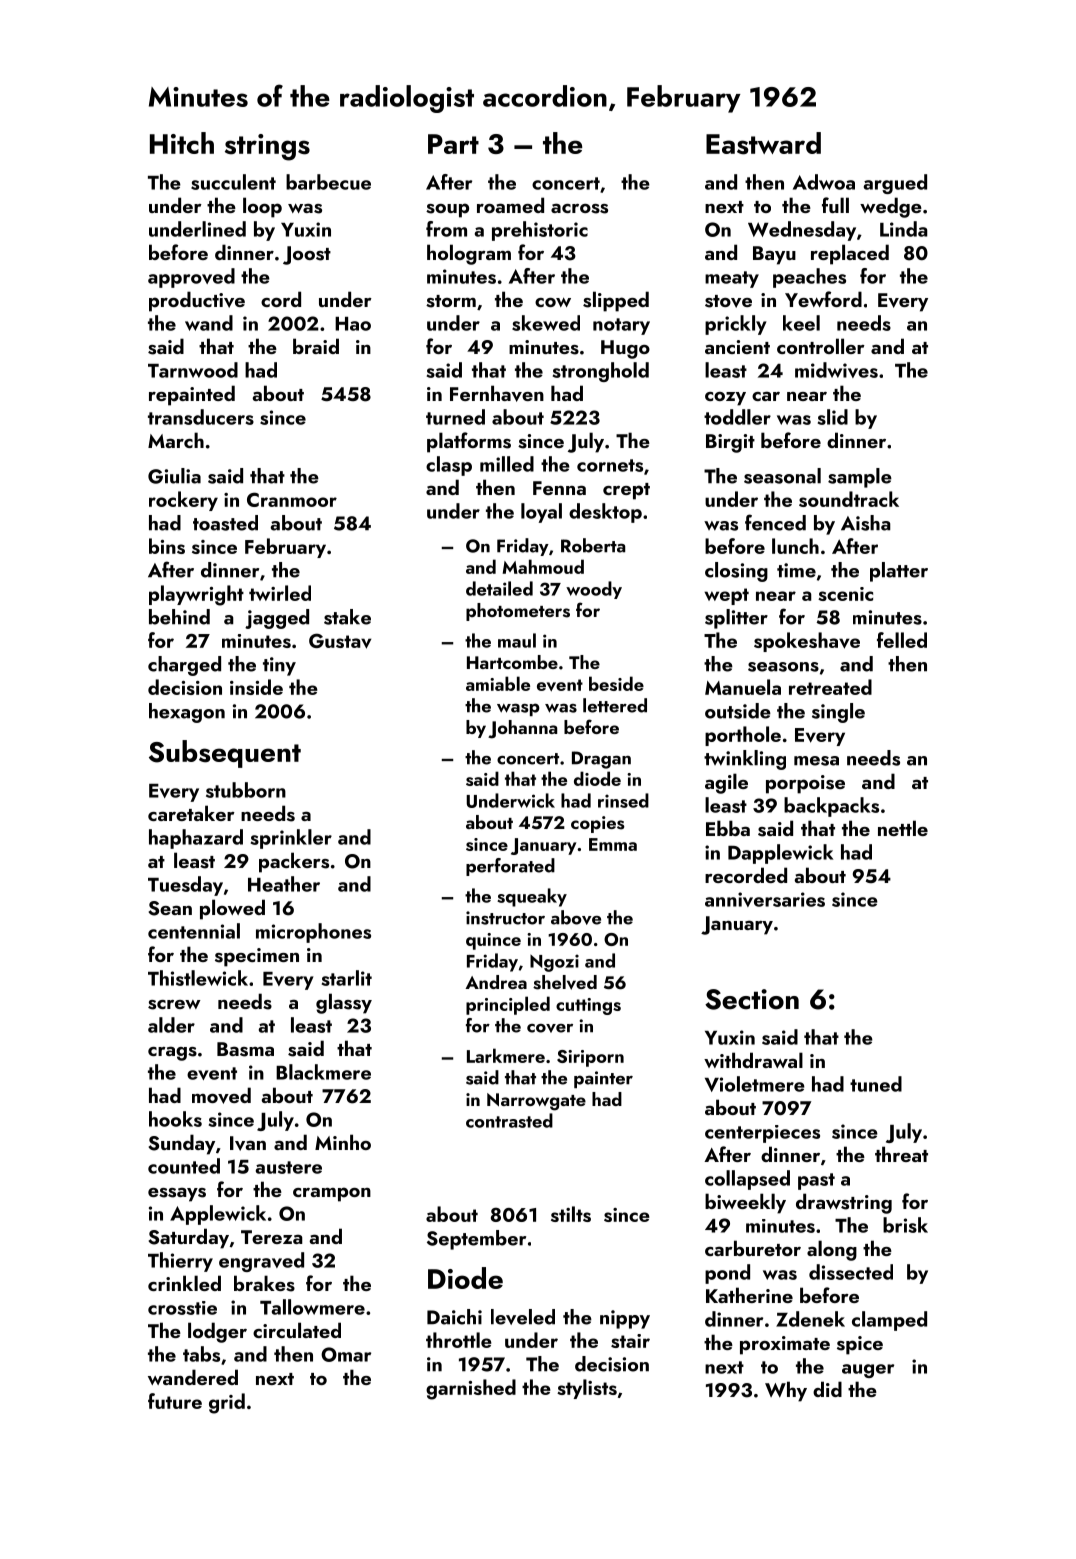 This screenshot has width=1076, height=1559. I want to click on did, so click(827, 1389).
